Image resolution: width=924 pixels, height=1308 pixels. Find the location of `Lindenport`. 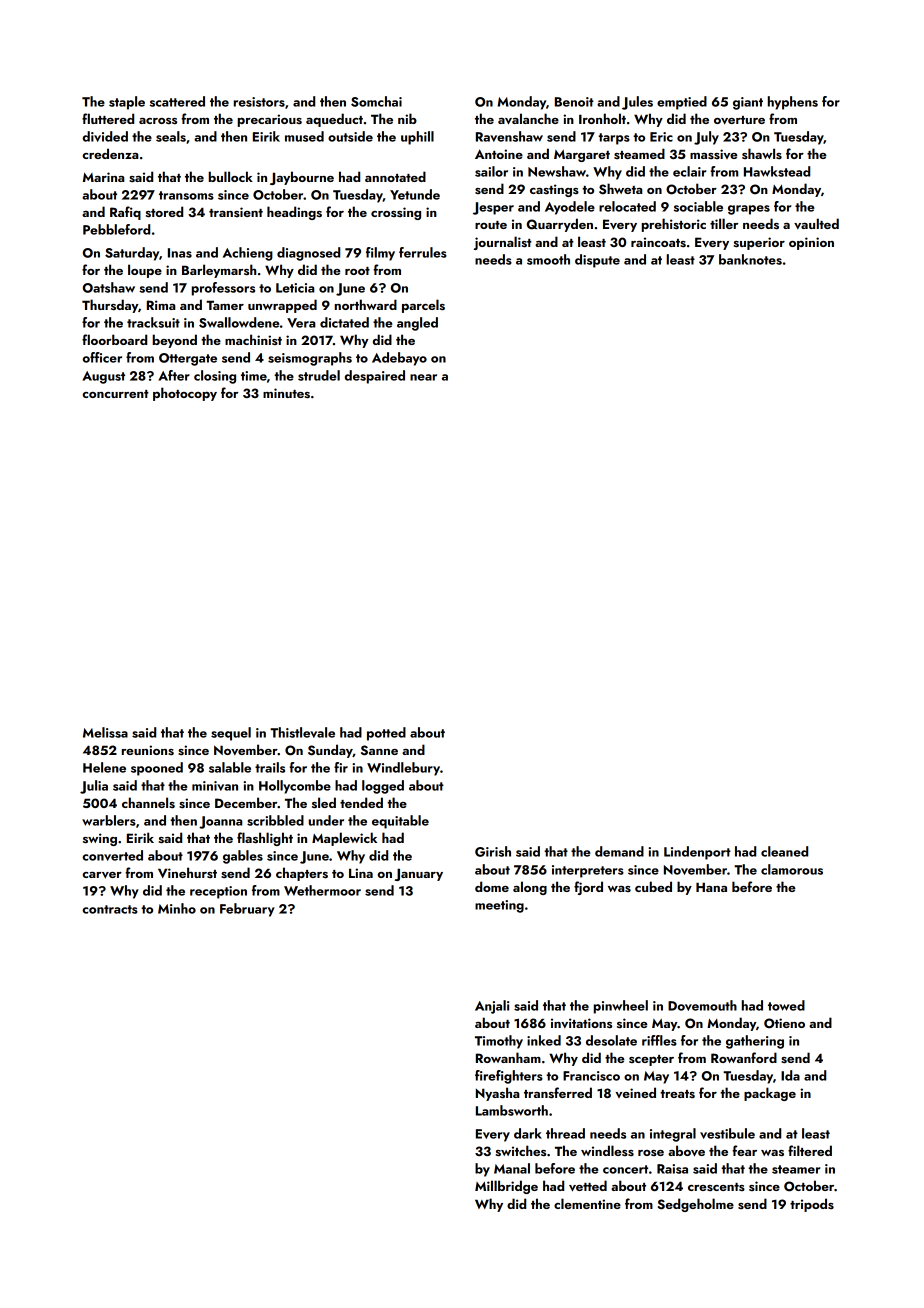

Lindenport is located at coordinates (697, 853).
